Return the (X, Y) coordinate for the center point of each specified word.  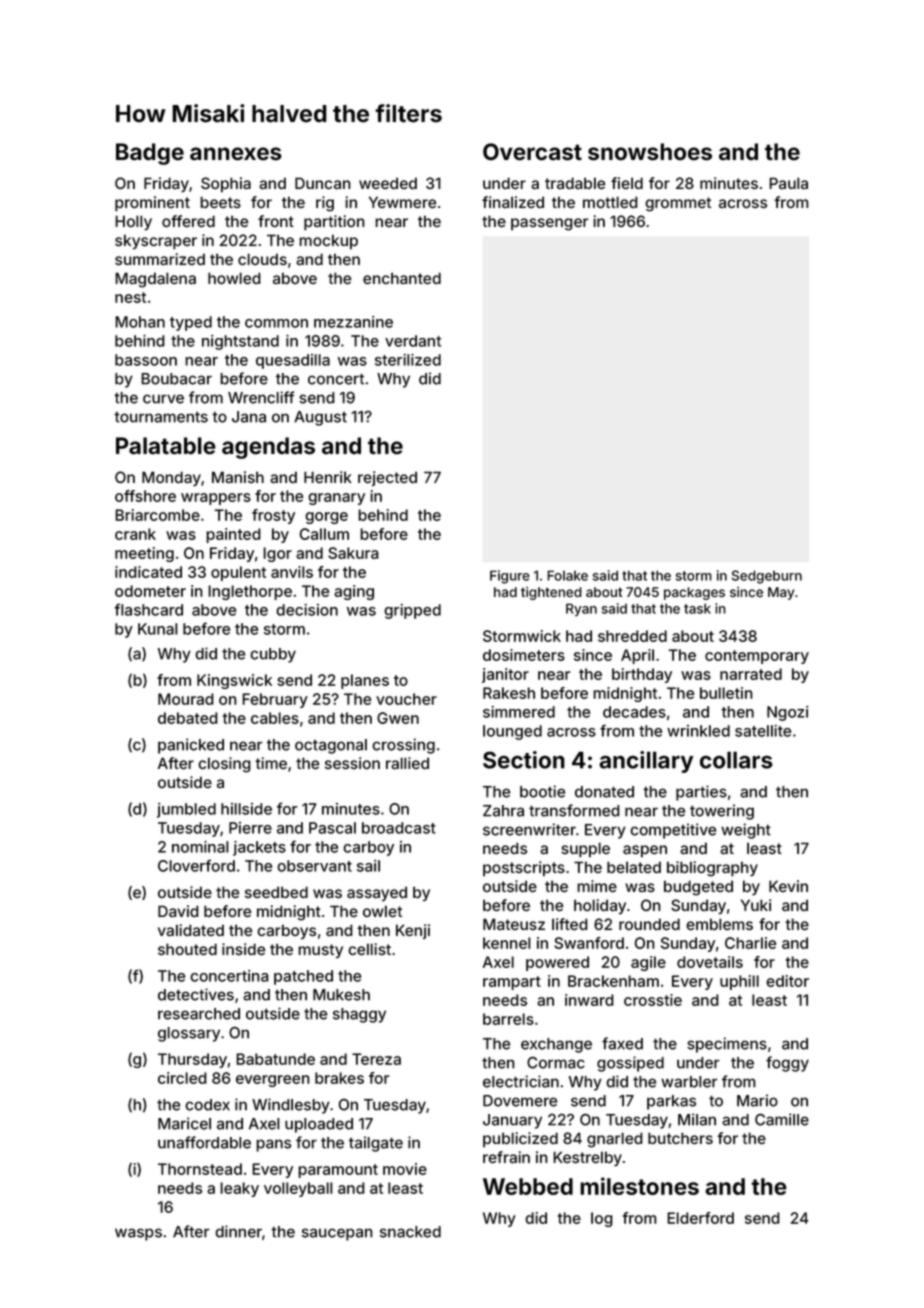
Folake (567, 575)
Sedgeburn (767, 577)
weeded (388, 183)
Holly (133, 222)
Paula (788, 183)
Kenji (413, 931)
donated (604, 792)
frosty (273, 516)
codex (207, 1105)
